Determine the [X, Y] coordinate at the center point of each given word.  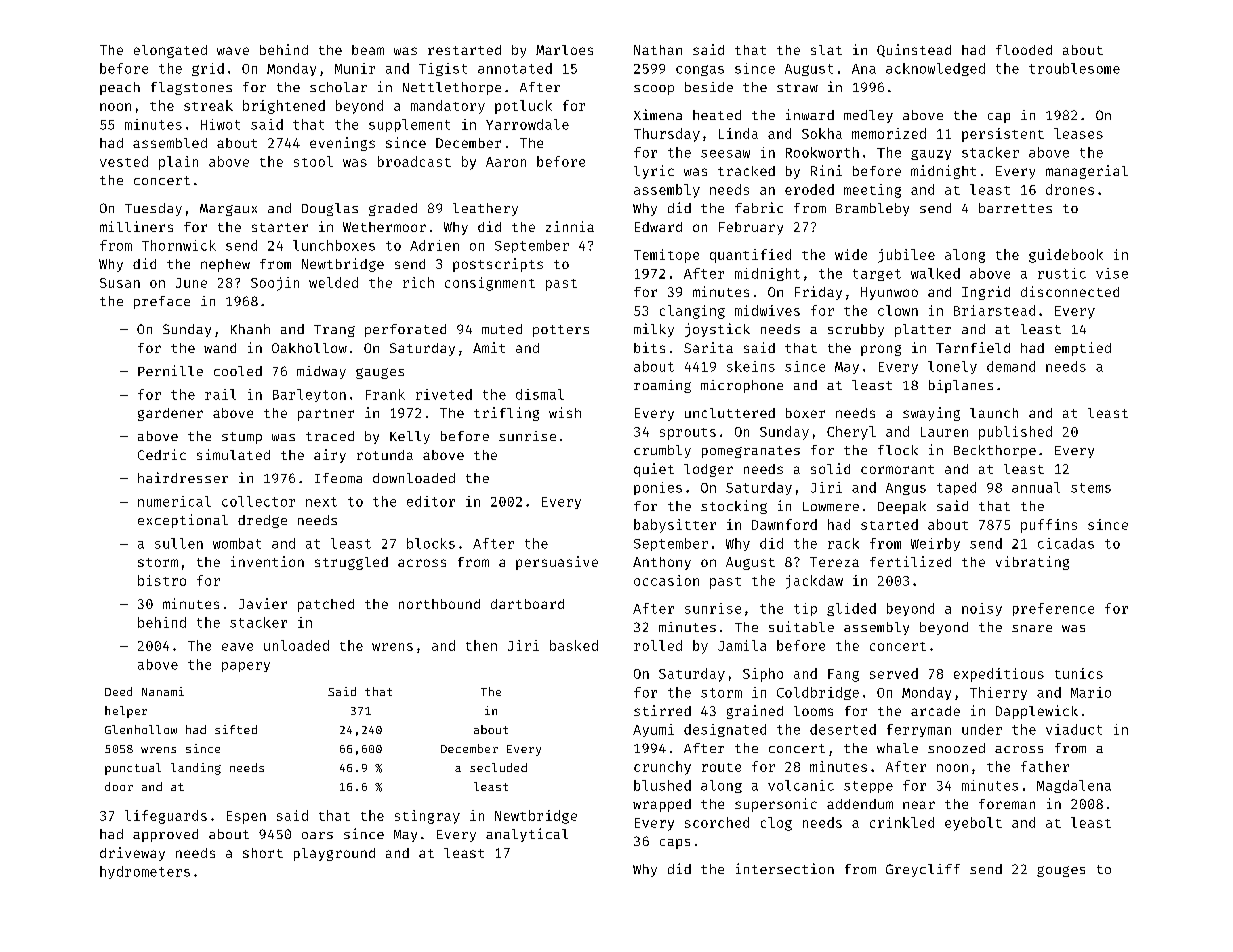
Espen [246, 817]
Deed [118, 691]
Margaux [228, 210]
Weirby [935, 544]
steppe [868, 787]
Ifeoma [338, 478]
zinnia [570, 226]
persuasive [557, 563]
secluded [498, 767]
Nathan [658, 50]
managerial [1087, 172]
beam [368, 50]
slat [826, 50]
